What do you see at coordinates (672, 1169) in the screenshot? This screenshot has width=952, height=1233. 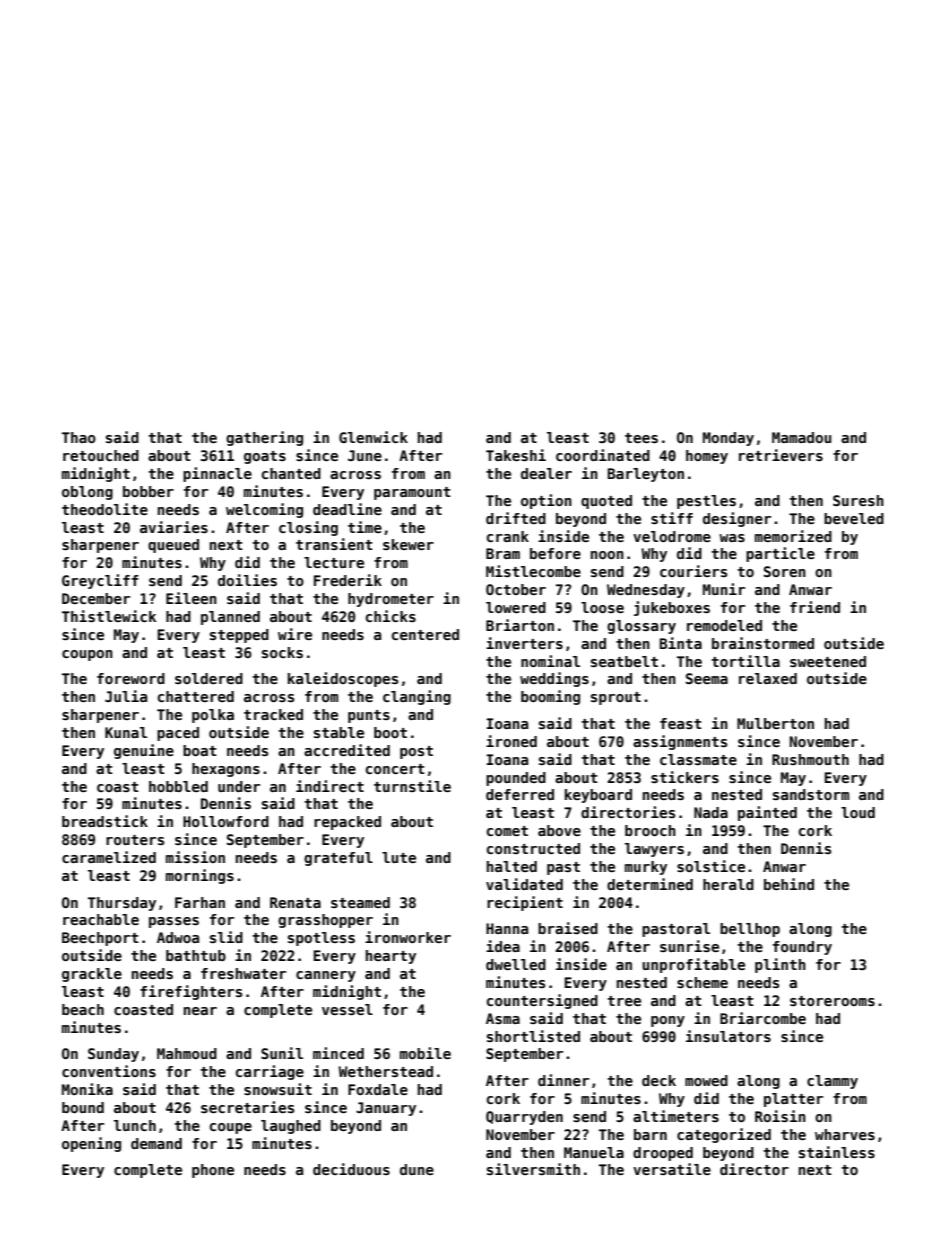 I see `versatile` at bounding box center [672, 1169].
